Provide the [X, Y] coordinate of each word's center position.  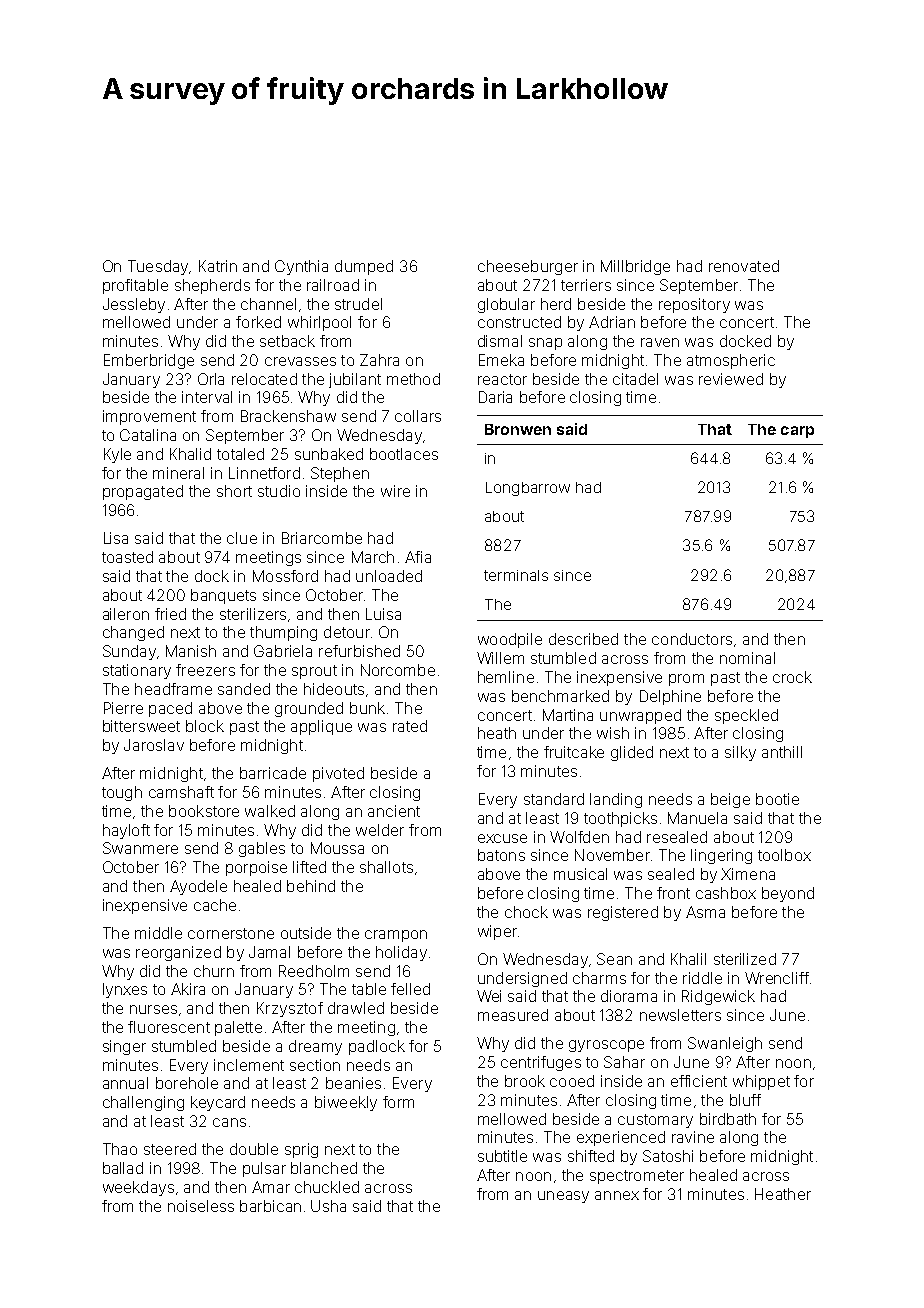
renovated [744, 266]
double [254, 1149]
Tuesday [158, 267]
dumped [364, 267]
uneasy [563, 1197]
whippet [761, 1082]
